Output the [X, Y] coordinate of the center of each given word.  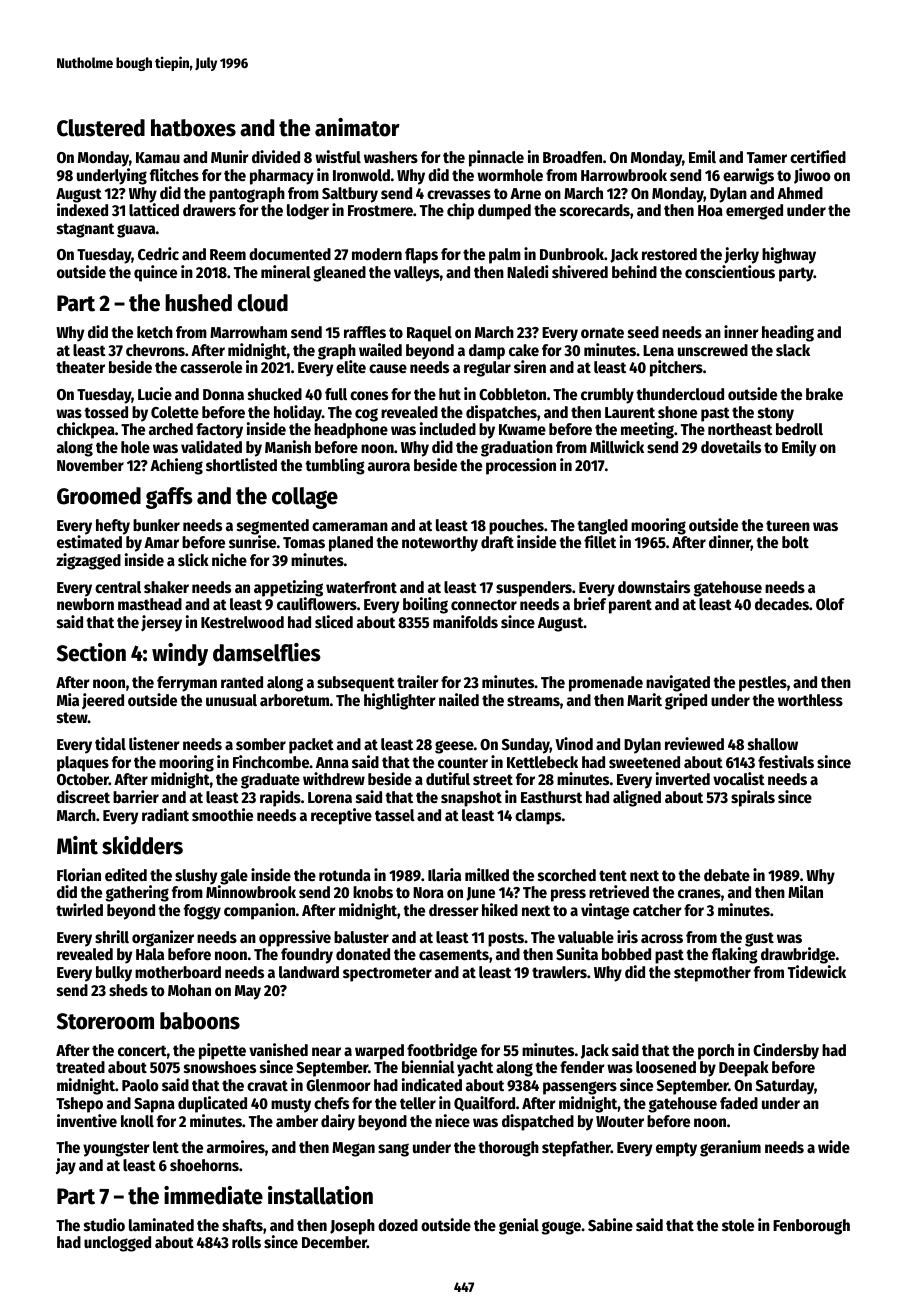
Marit [644, 699]
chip [460, 211]
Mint [77, 845]
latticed [154, 210]
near [326, 1052]
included [448, 429]
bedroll [799, 429]
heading [788, 333]
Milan [805, 892]
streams [533, 701]
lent [166, 1147]
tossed [106, 412]
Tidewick [817, 972]
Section [91, 652]
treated [80, 1067]
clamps [538, 817]
